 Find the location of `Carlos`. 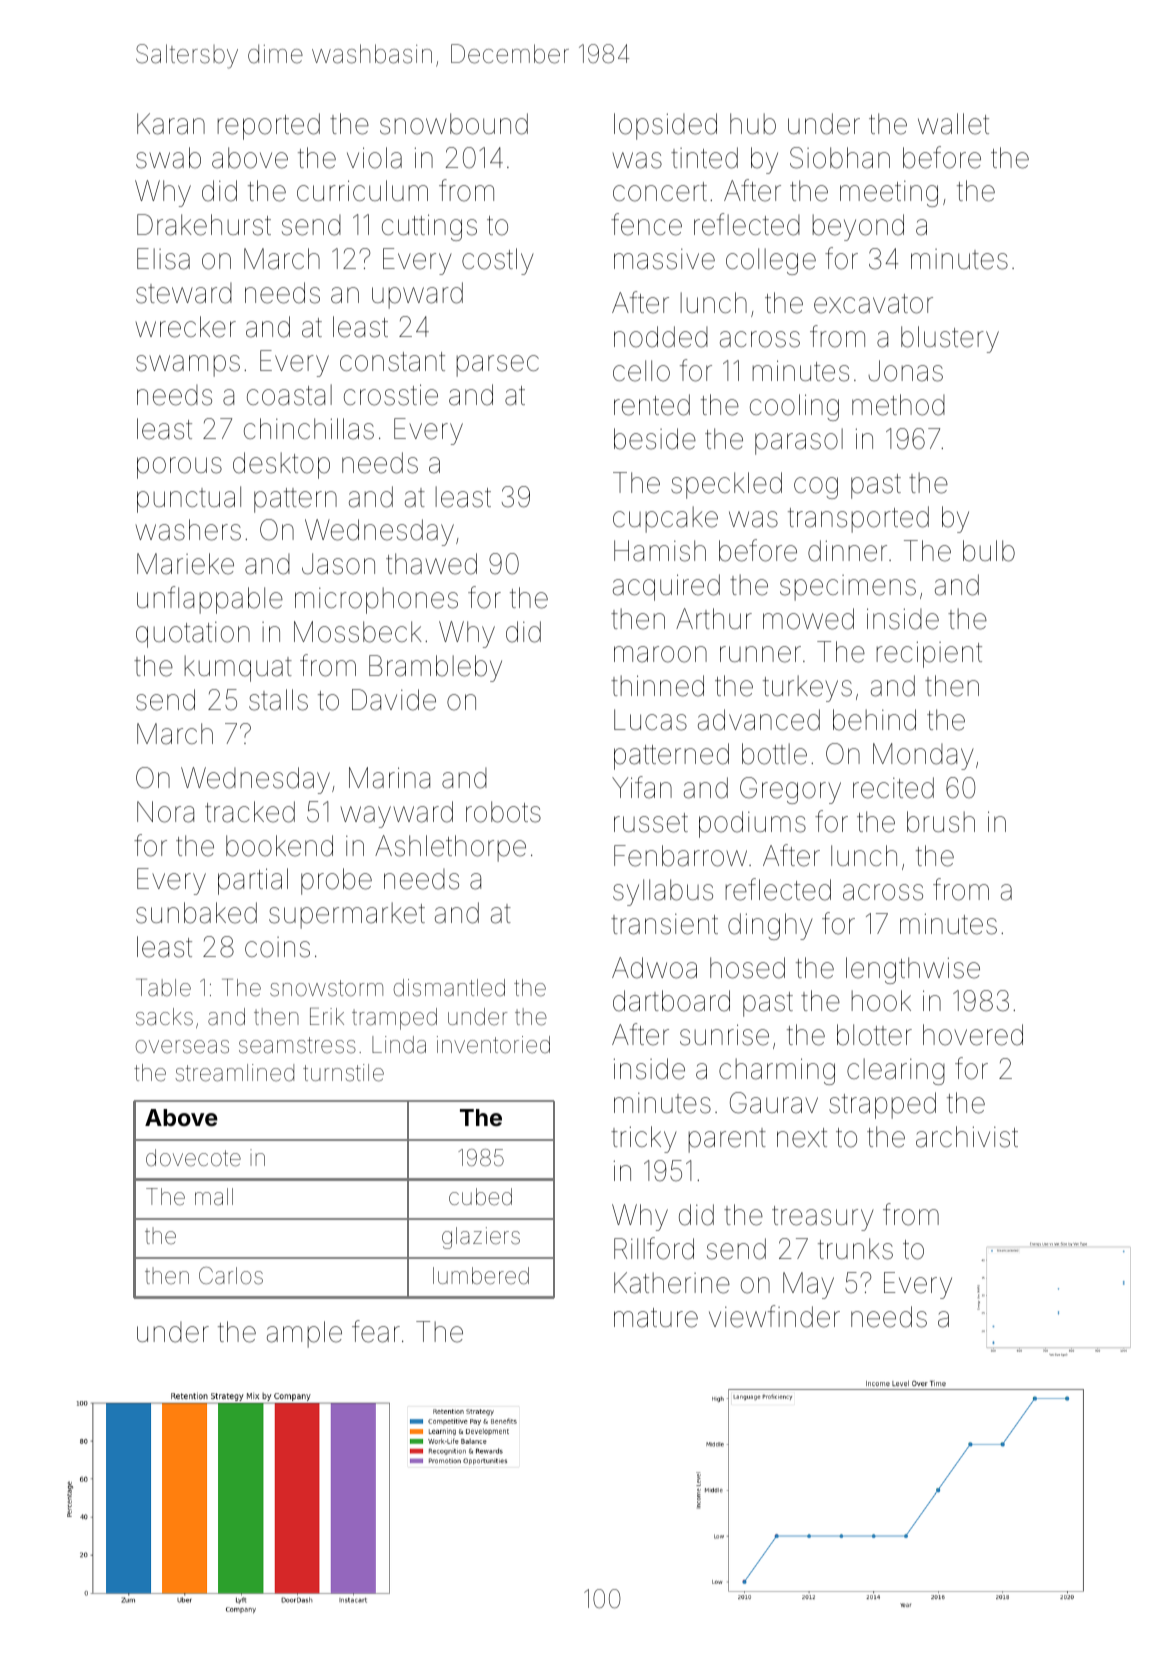

Carlos is located at coordinates (231, 1276).
